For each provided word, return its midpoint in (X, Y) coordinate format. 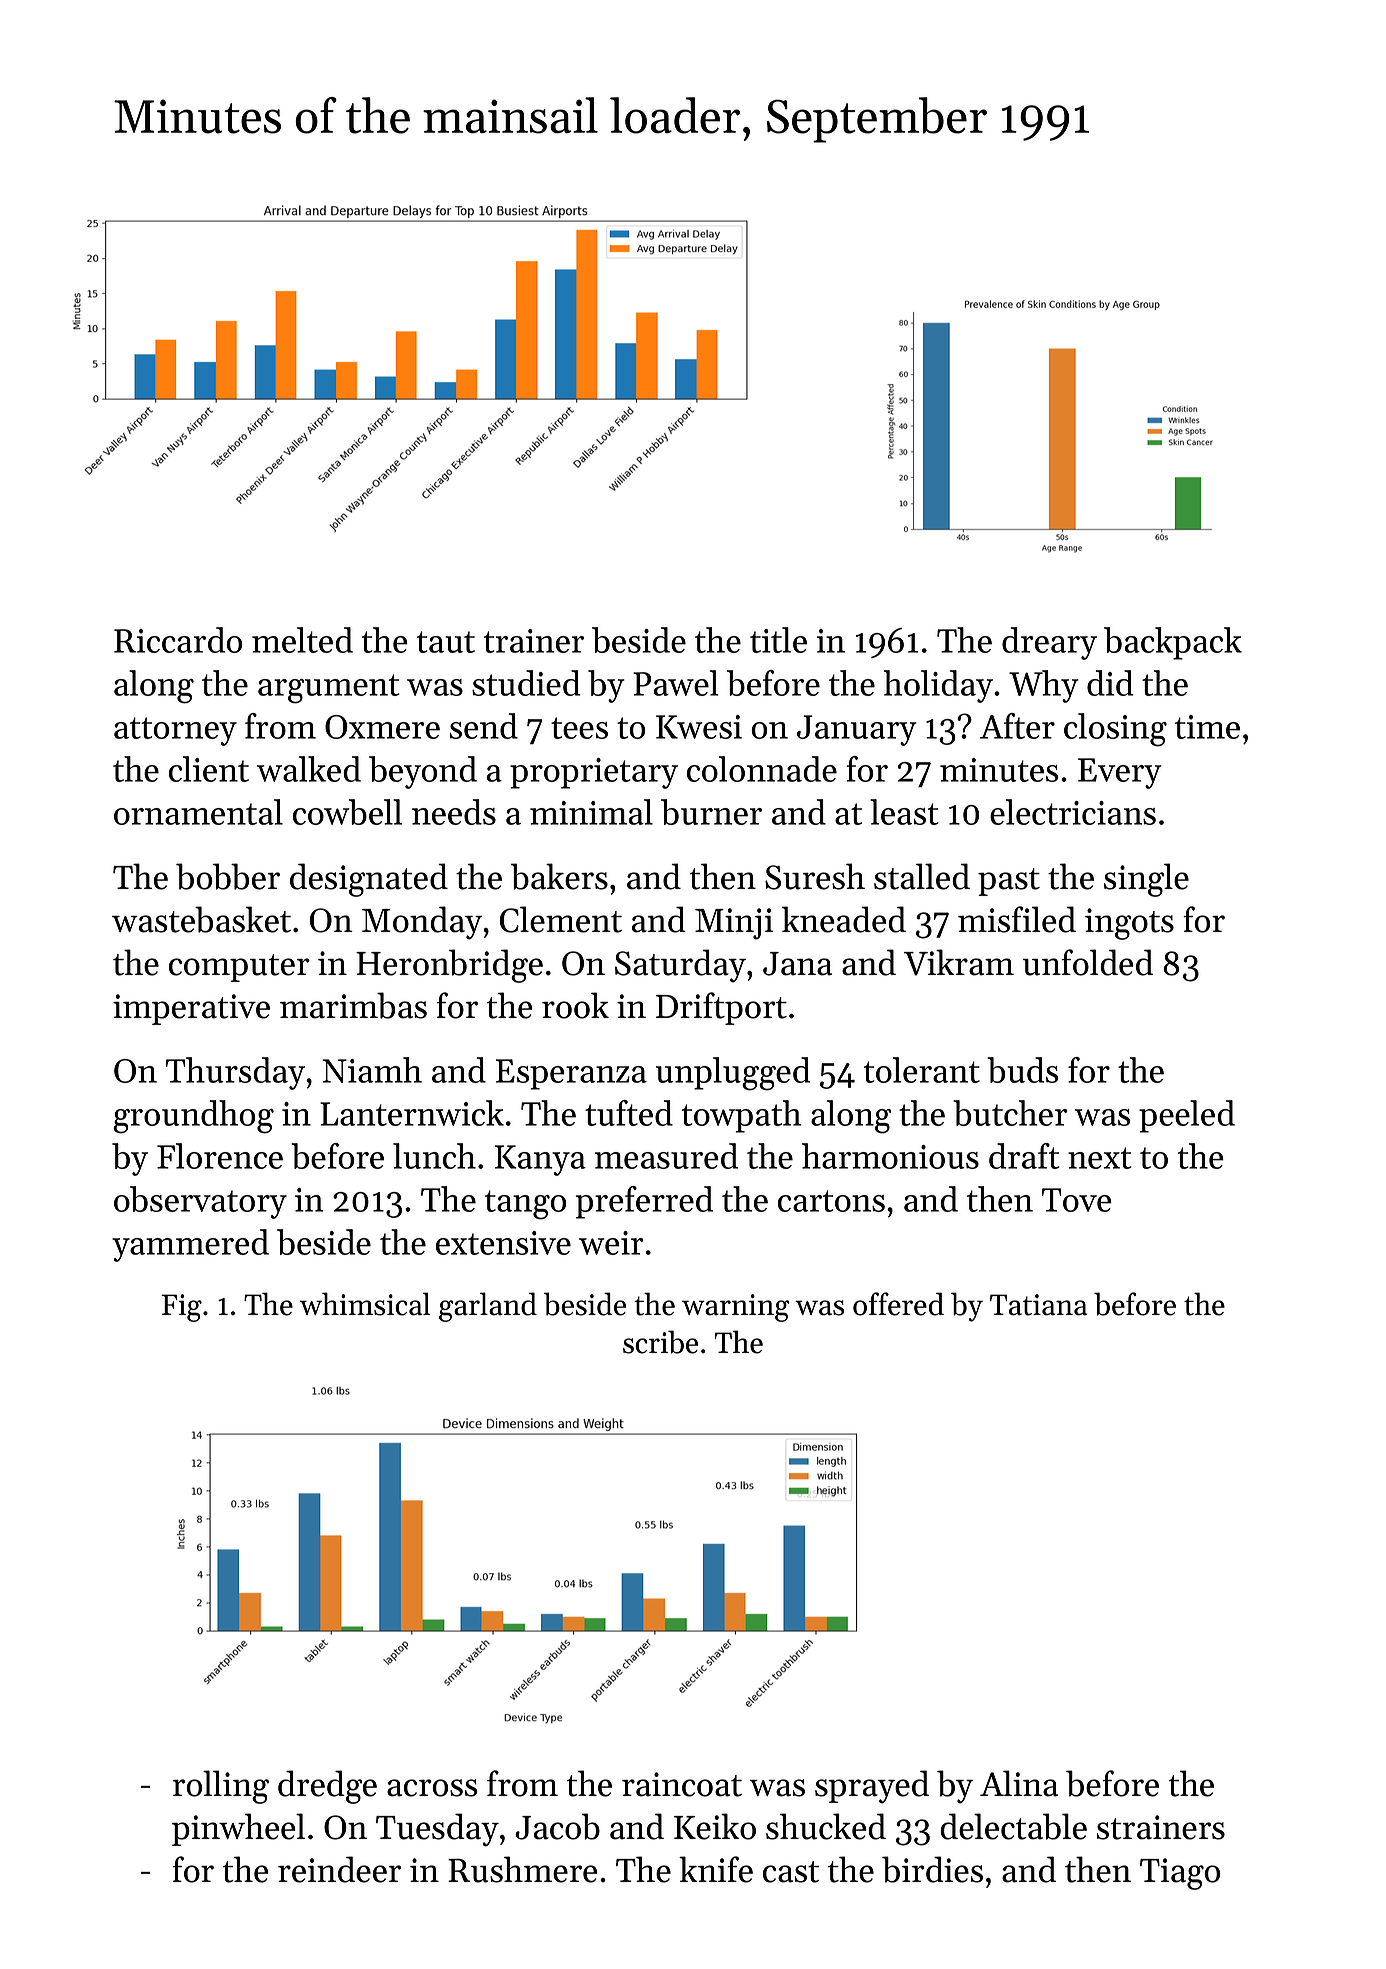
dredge (327, 1787)
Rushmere (522, 1869)
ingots (1129, 924)
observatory (200, 1202)
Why (1043, 686)
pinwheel (238, 1829)
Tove (1077, 1200)
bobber (228, 876)
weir (611, 1243)
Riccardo (178, 640)
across (432, 1788)
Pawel (675, 683)
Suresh (815, 876)
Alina (1019, 1783)
